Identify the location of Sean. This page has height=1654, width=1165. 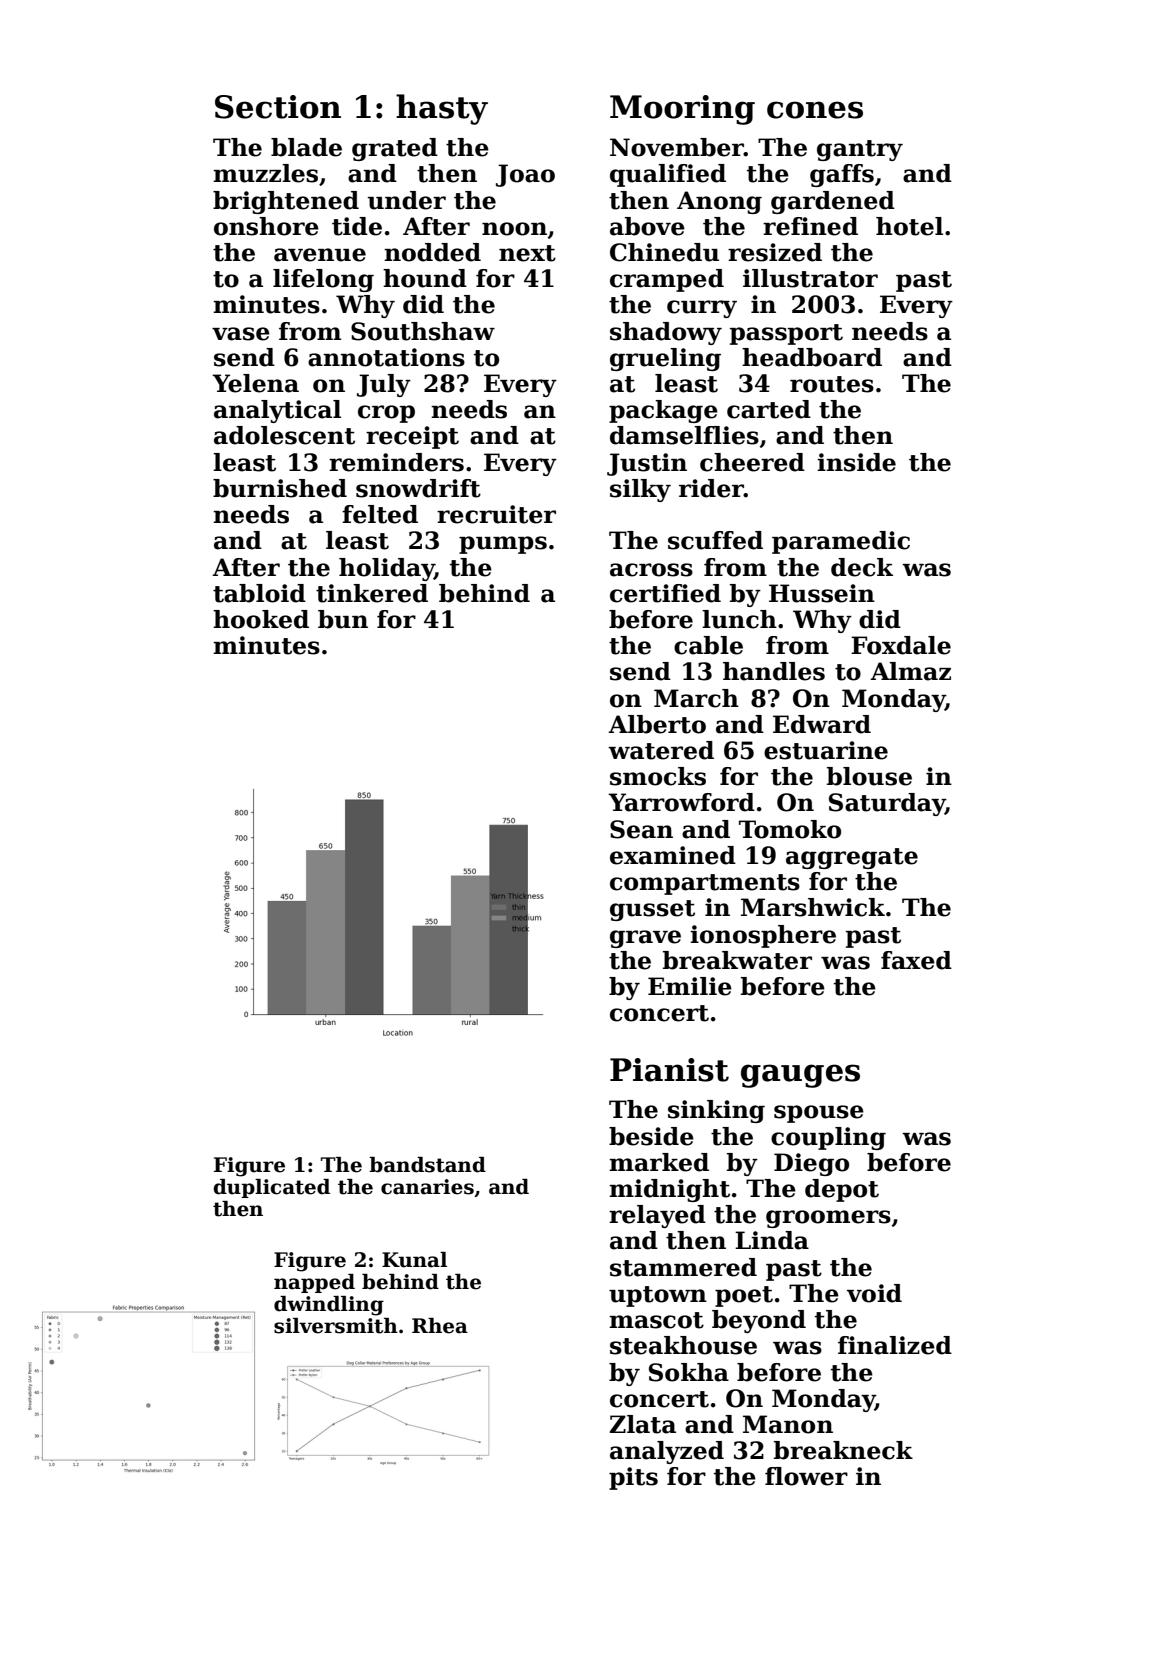
(641, 829).
